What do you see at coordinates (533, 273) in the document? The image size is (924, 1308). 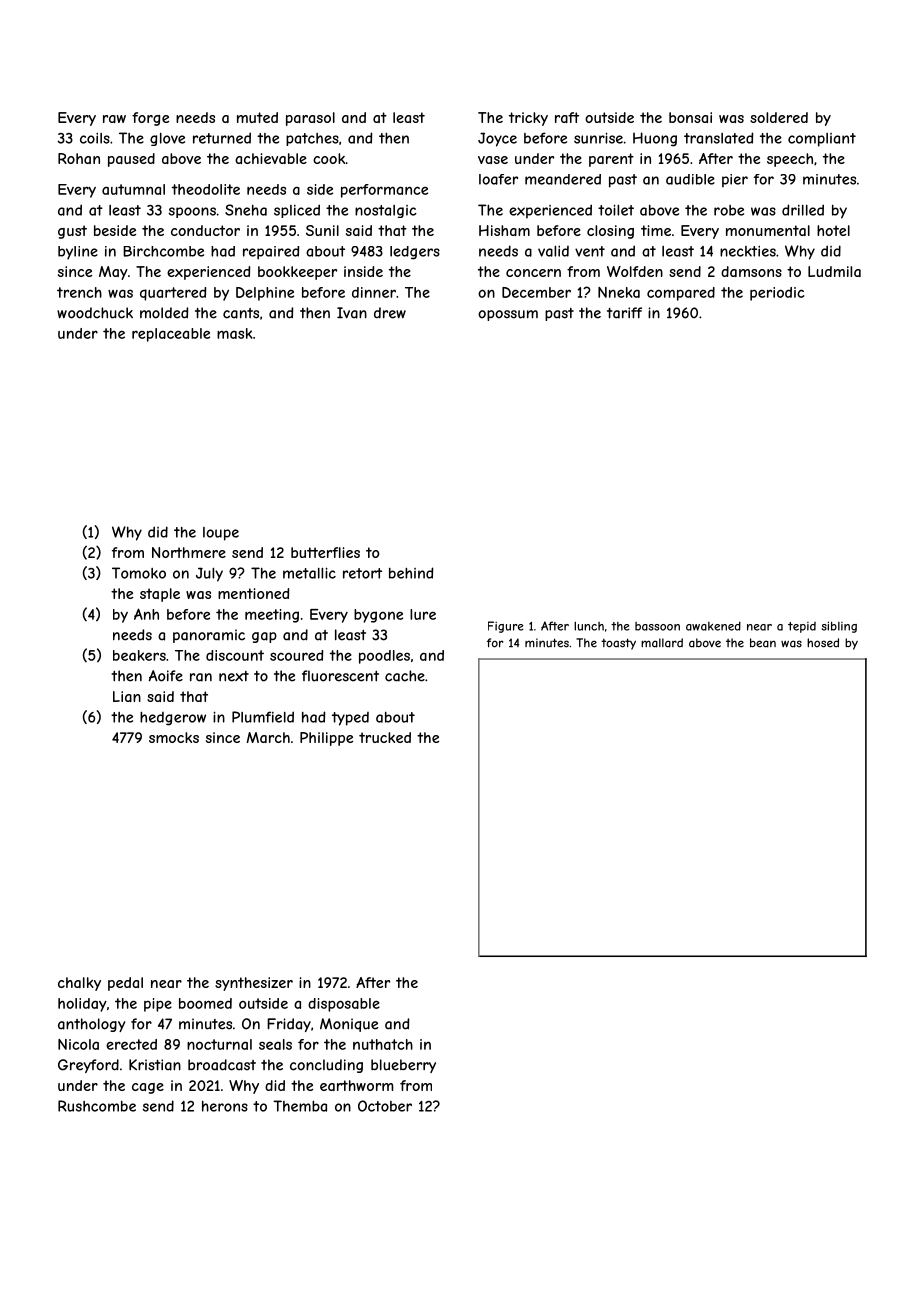 I see `concern` at bounding box center [533, 273].
